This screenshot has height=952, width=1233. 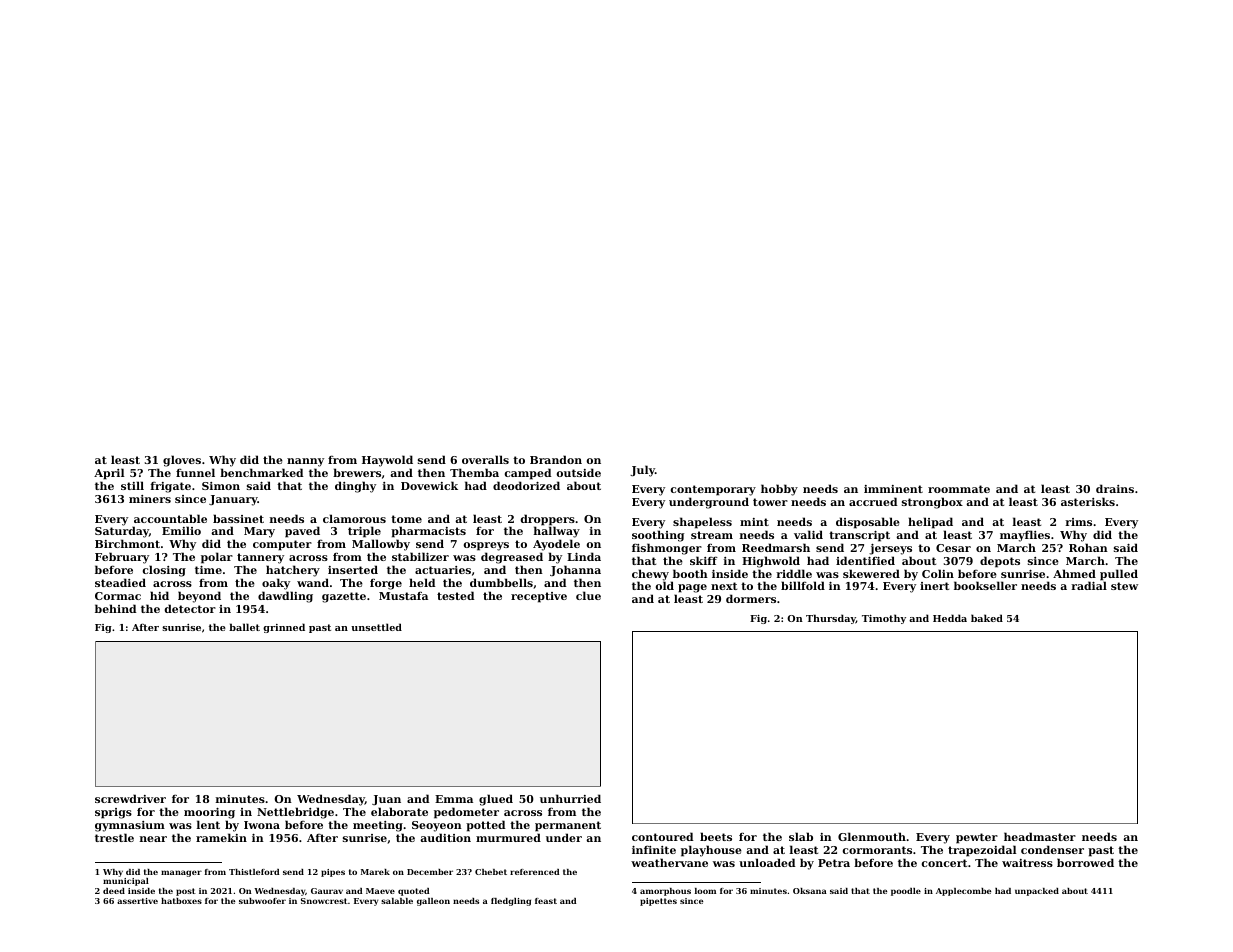 I want to click on nanny, so click(x=305, y=462).
